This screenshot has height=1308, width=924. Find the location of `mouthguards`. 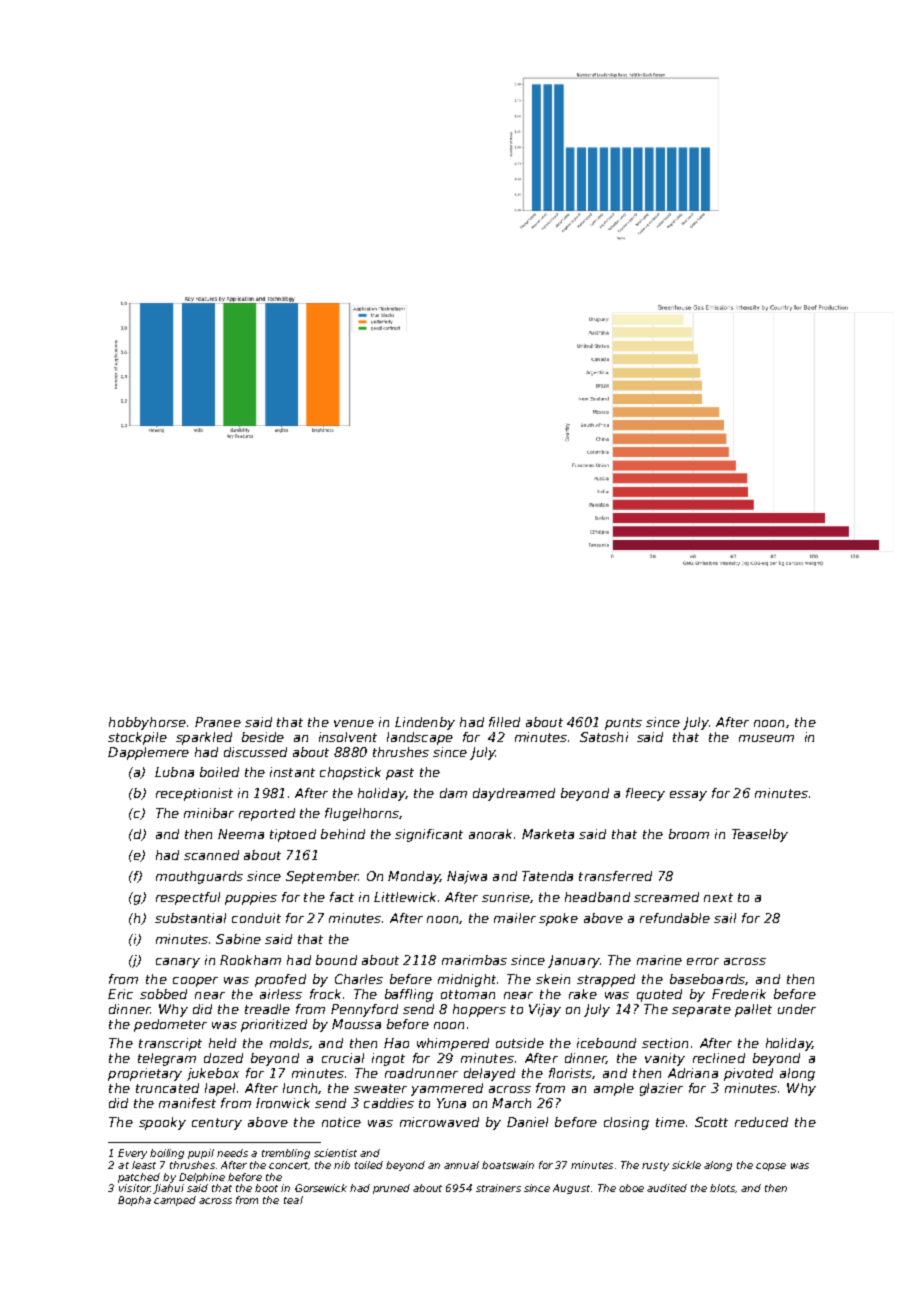

mouthguards is located at coordinates (199, 877).
